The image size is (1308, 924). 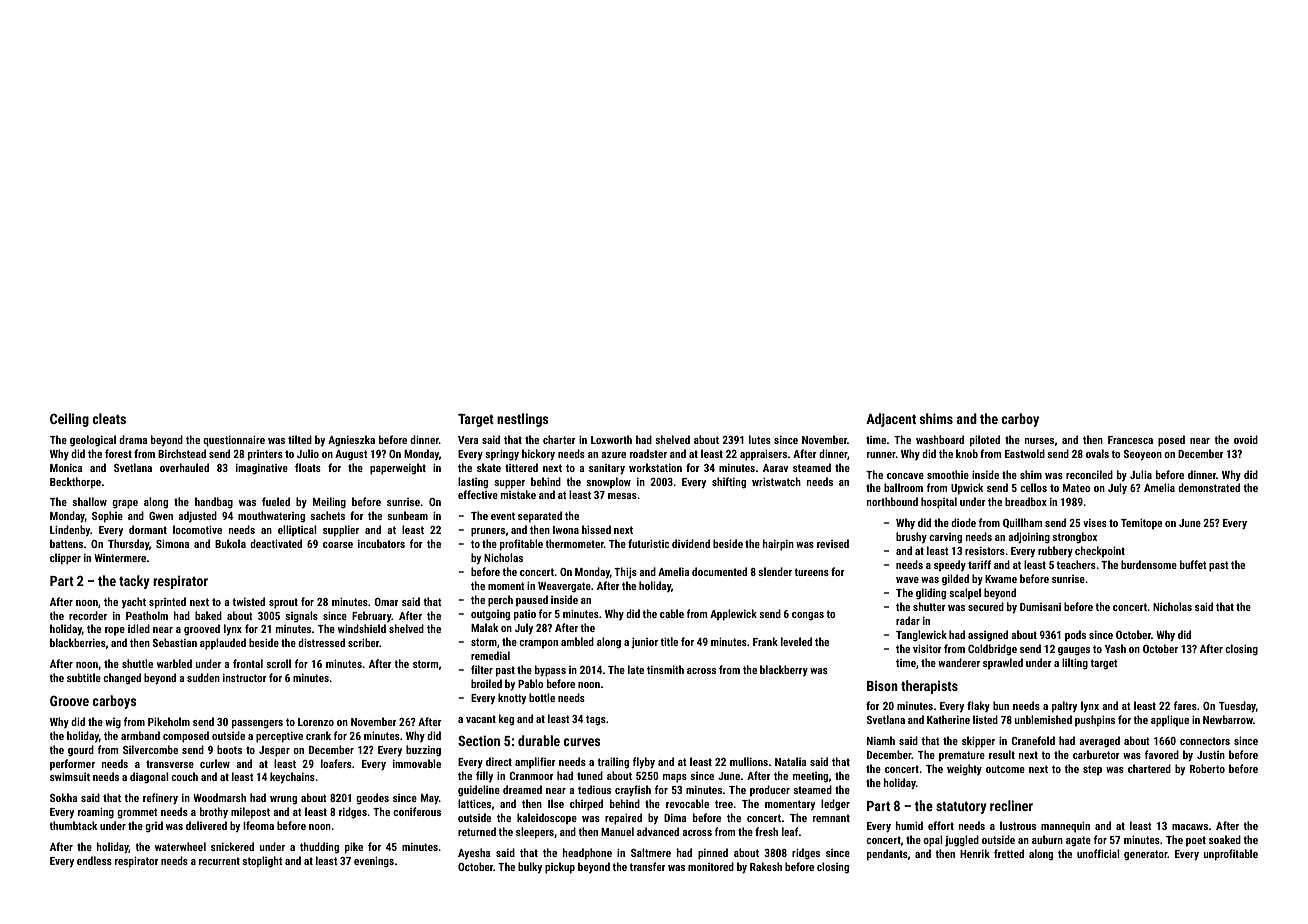 I want to click on demonstrated, so click(x=1209, y=487).
